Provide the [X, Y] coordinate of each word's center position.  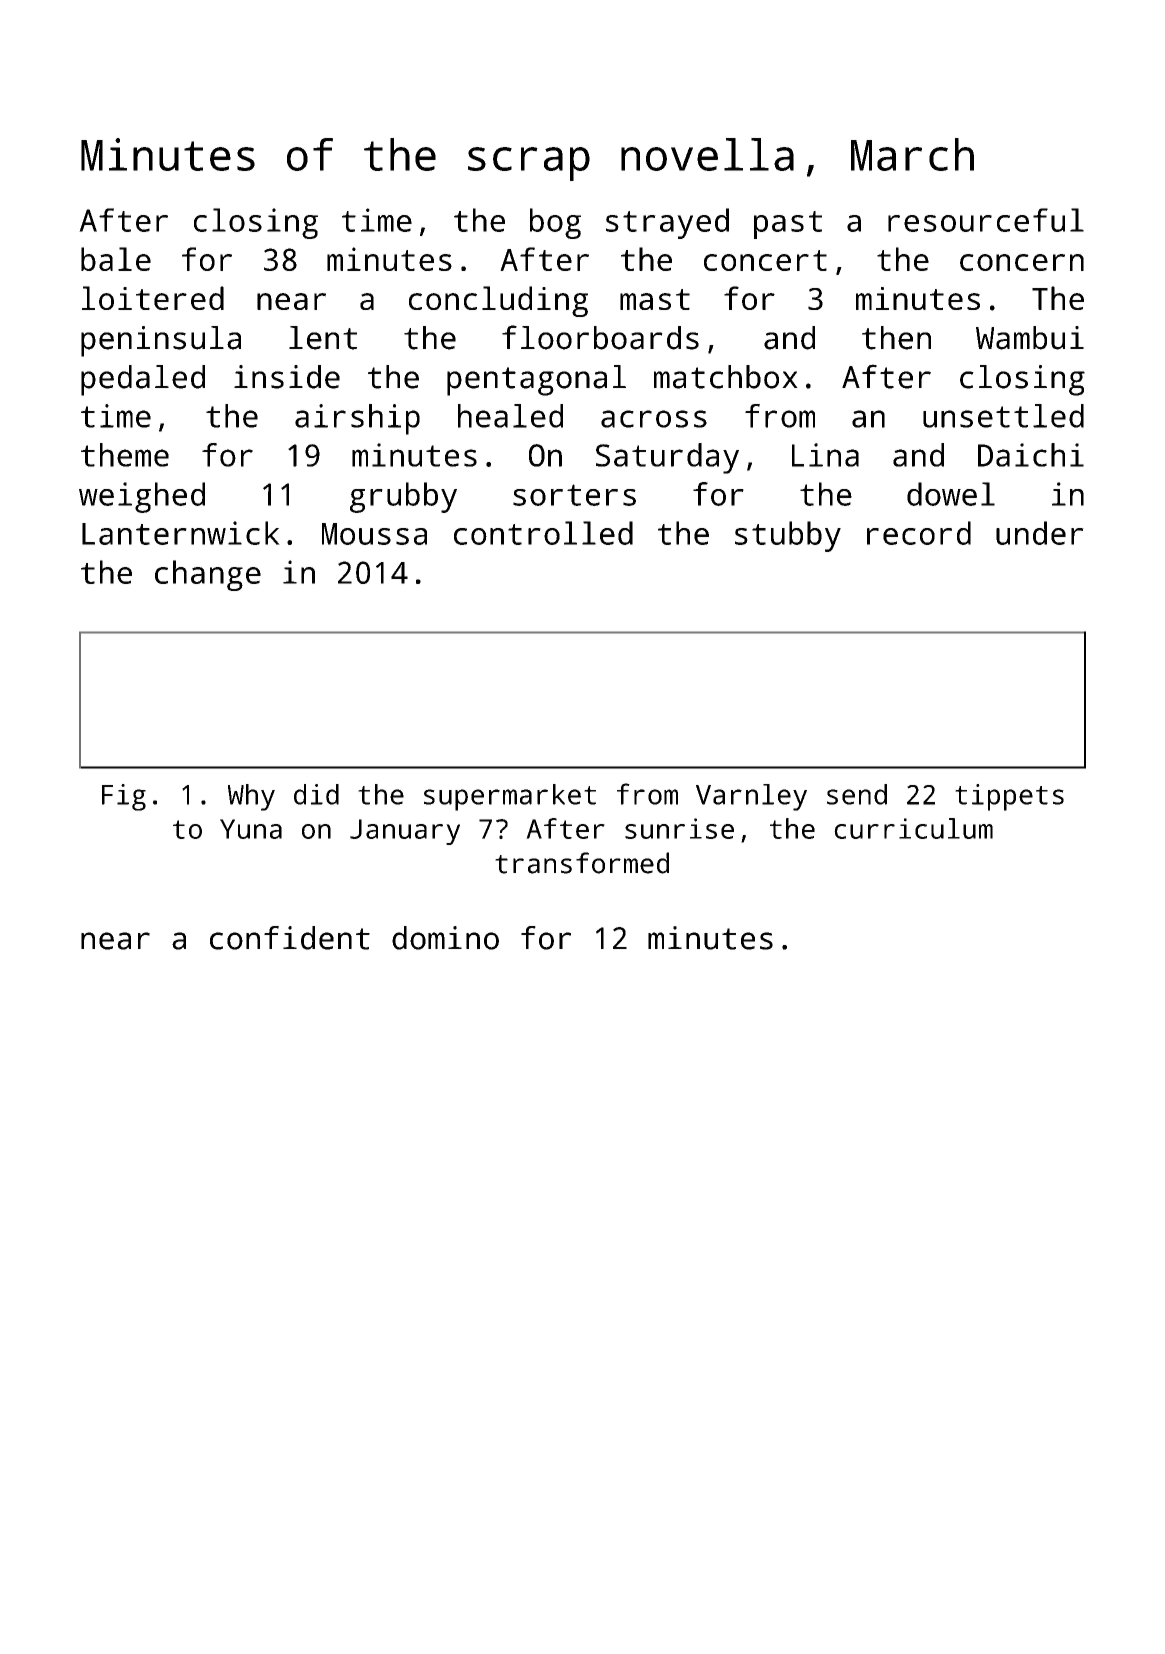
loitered [153, 298]
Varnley [751, 797]
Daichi [1031, 455]
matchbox [726, 377]
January [405, 832]
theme [125, 455]
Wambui [1030, 338]
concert [765, 260]
